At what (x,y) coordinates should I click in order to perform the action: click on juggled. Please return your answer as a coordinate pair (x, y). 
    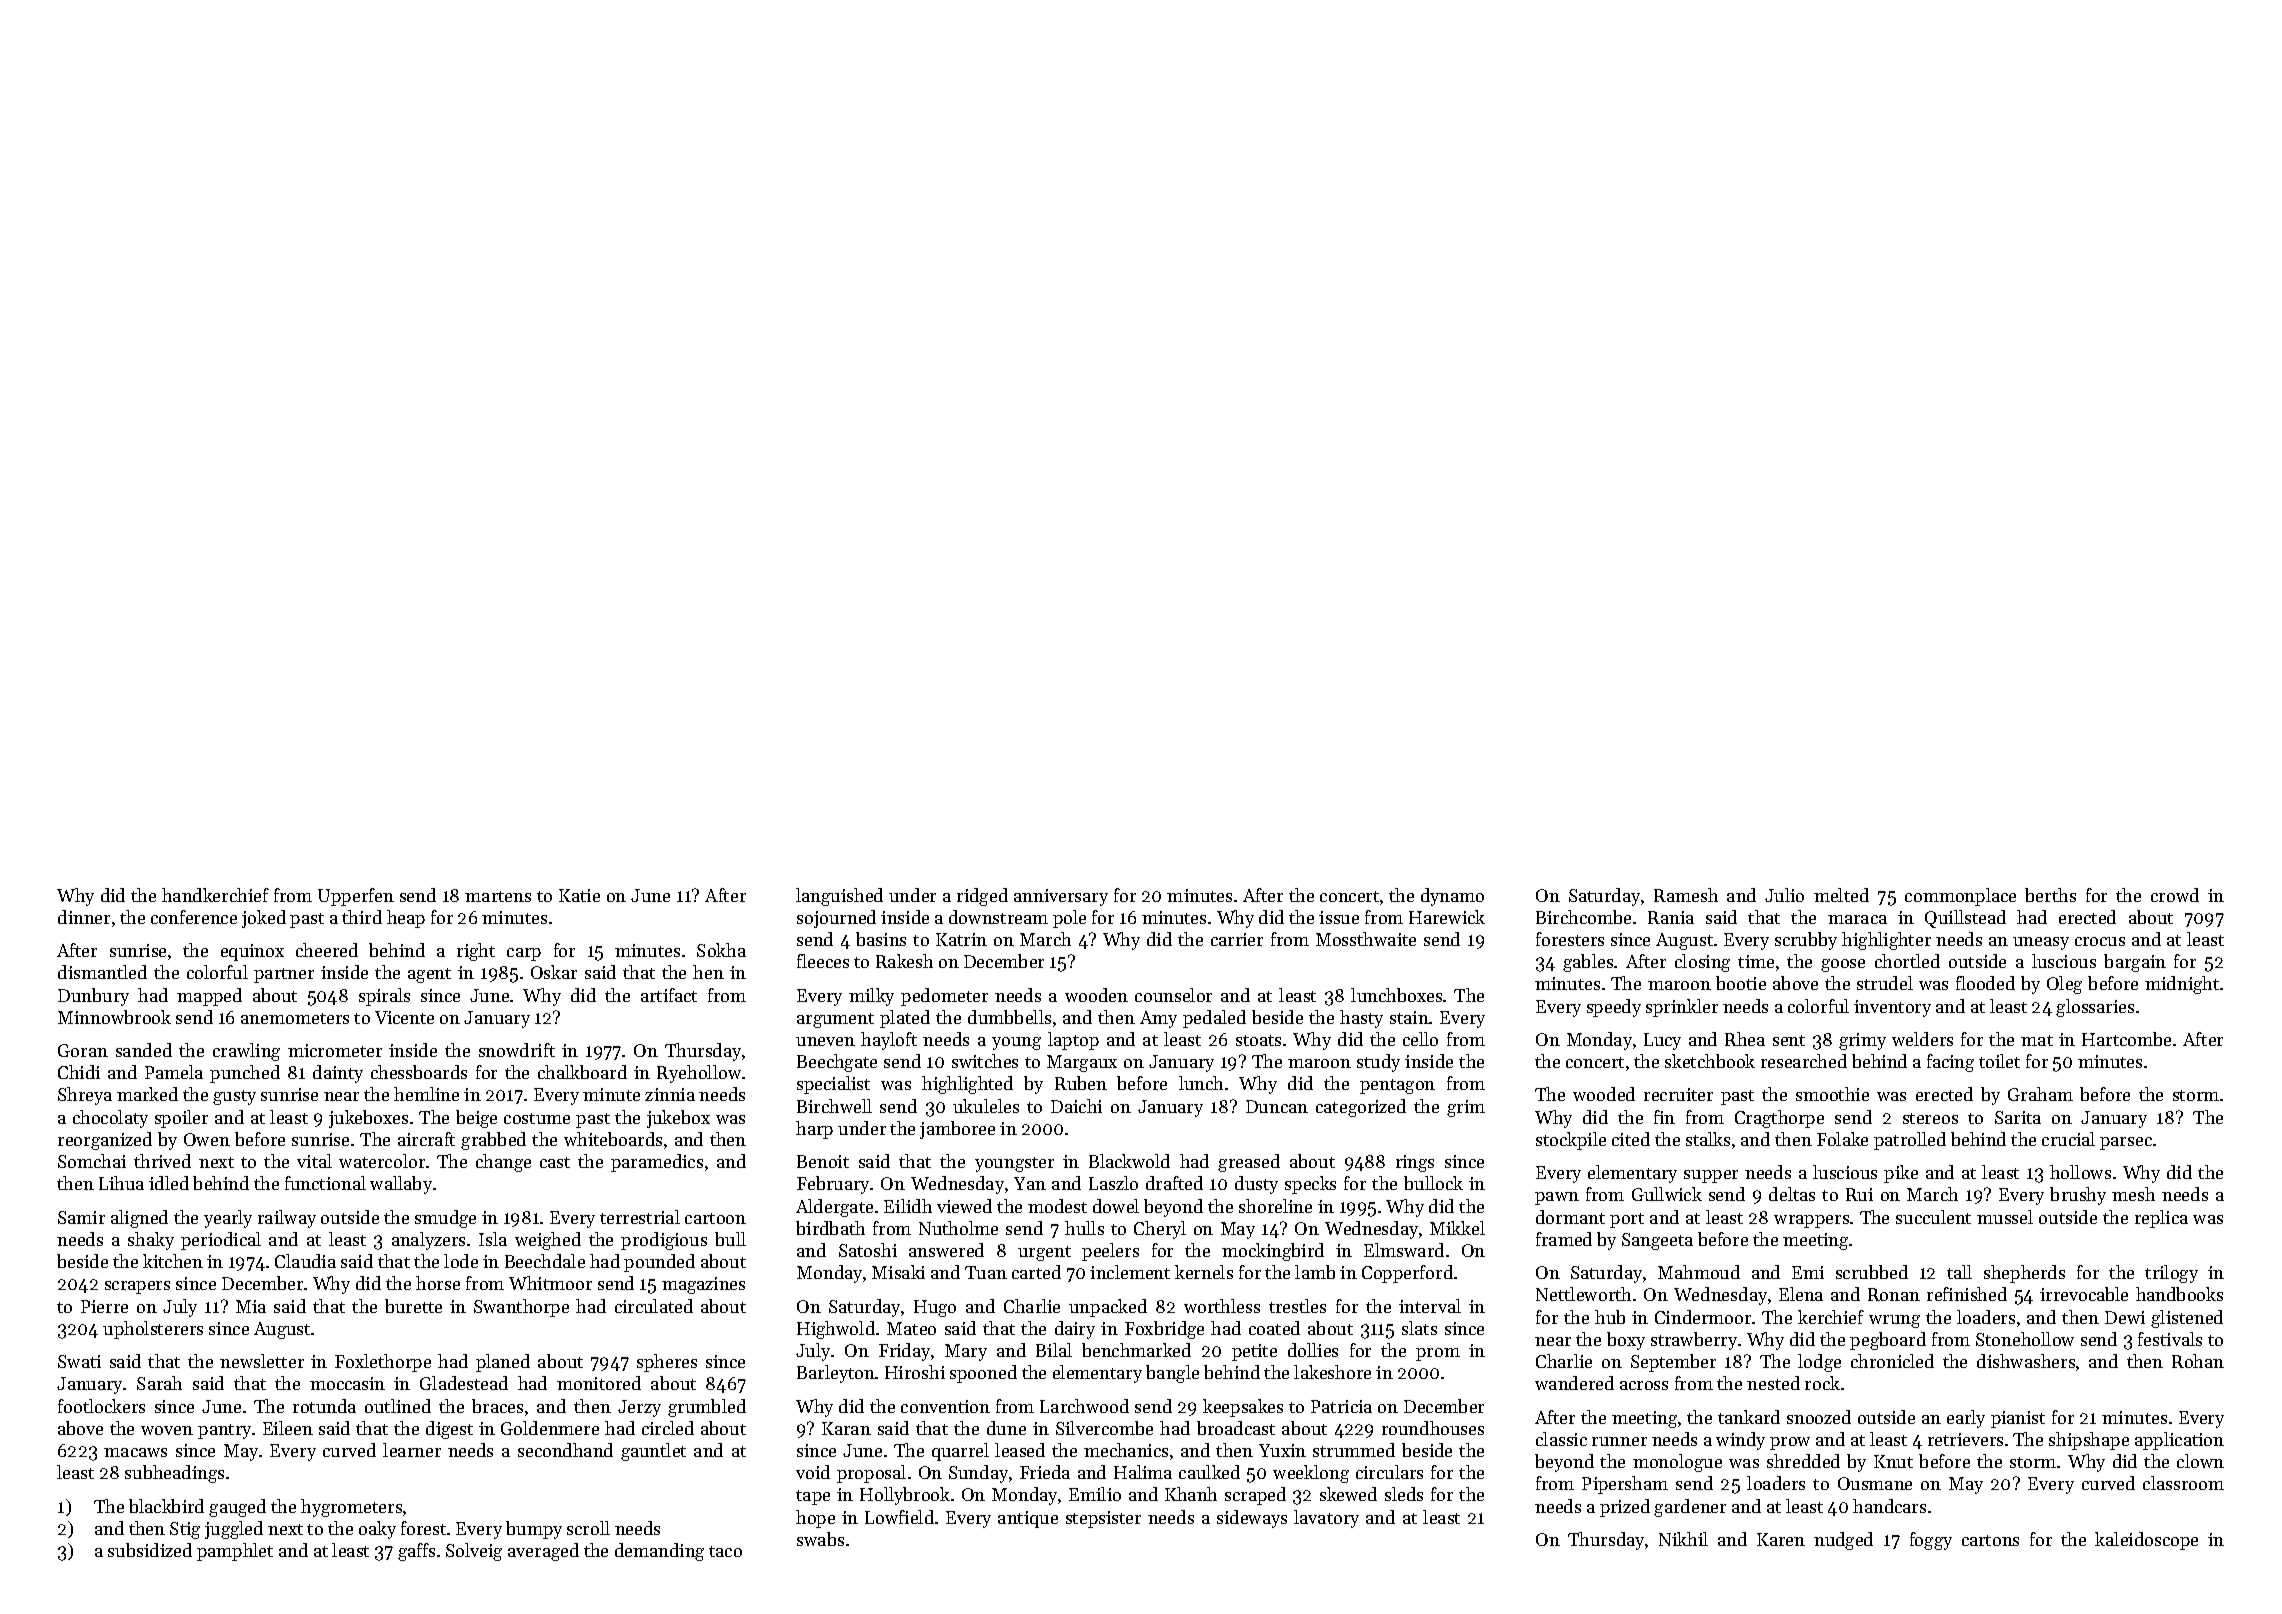
    Looking at the image, I should click on (234, 1530).
